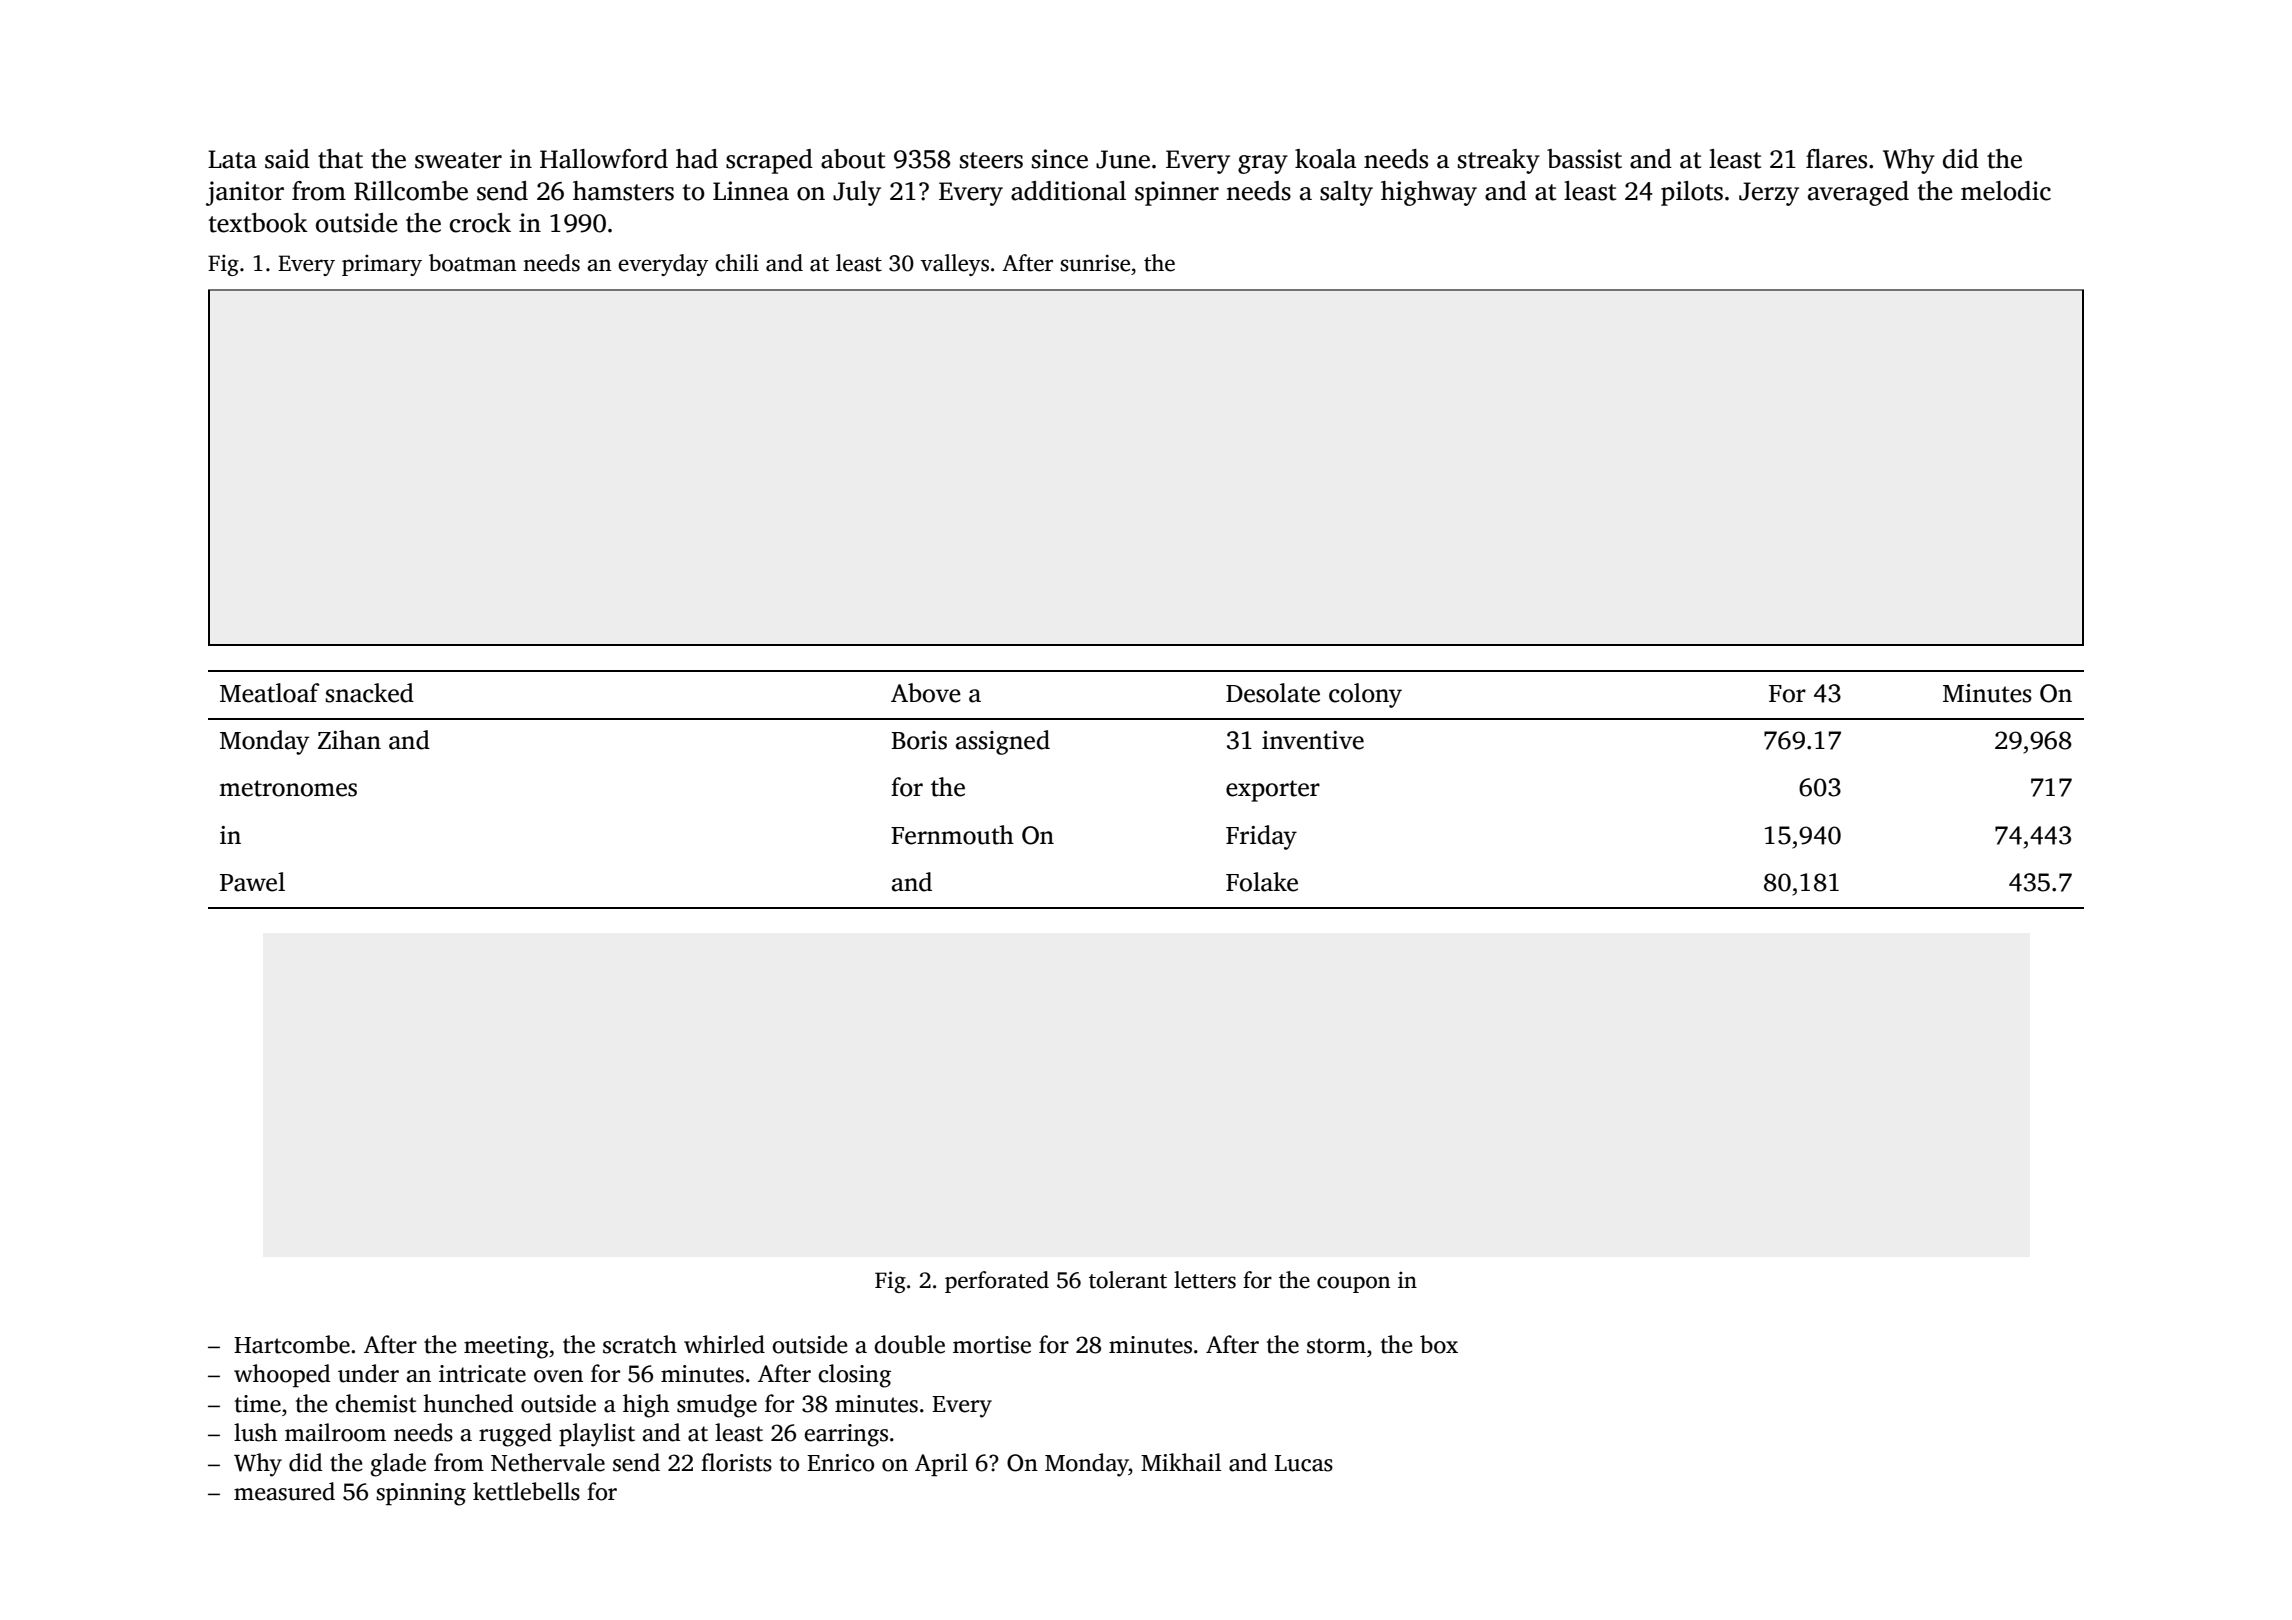 The image size is (2292, 1620). What do you see at coordinates (370, 693) in the screenshot?
I see `snacked` at bounding box center [370, 693].
